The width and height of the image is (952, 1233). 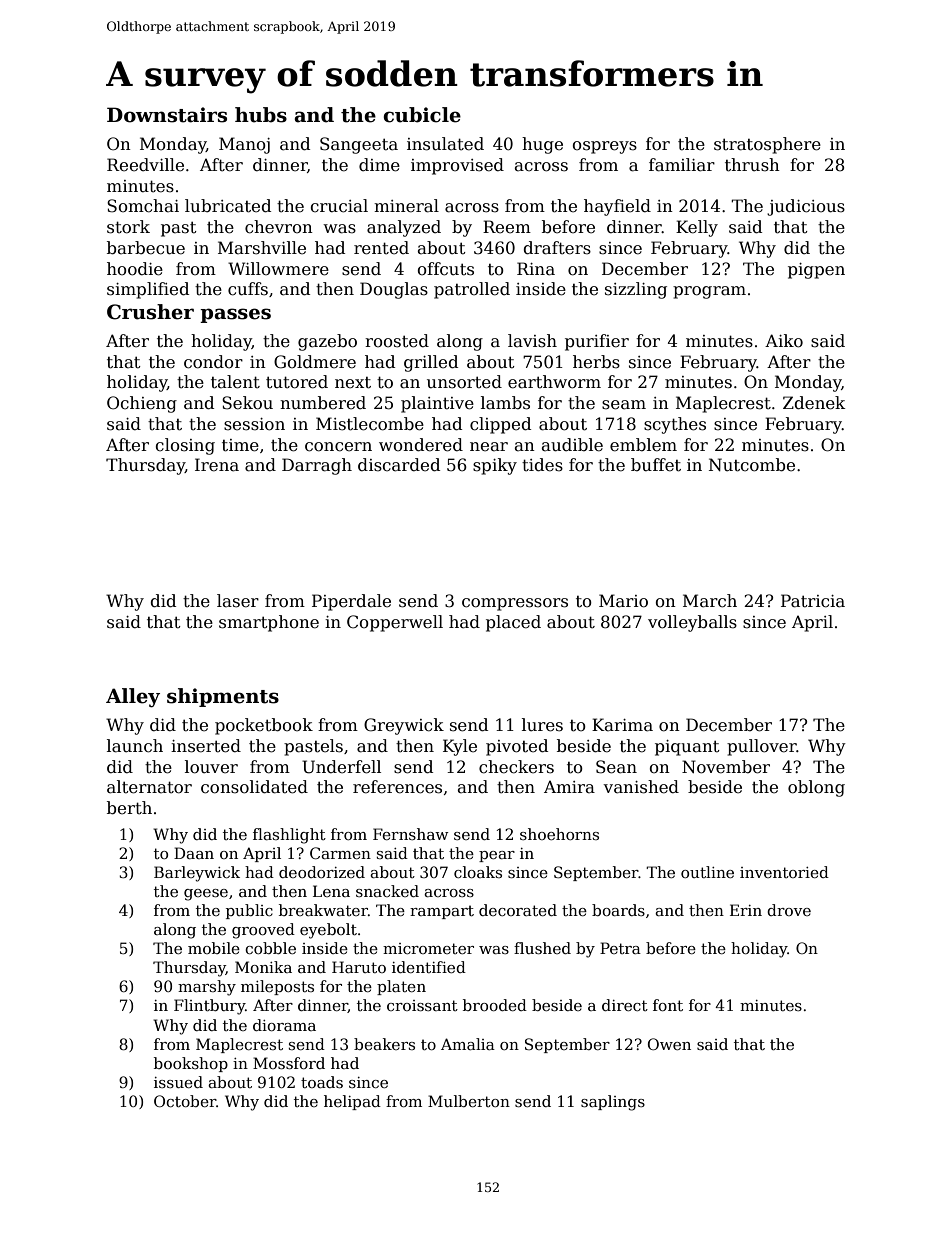 What do you see at coordinates (605, 147) in the image?
I see `ospreys` at bounding box center [605, 147].
